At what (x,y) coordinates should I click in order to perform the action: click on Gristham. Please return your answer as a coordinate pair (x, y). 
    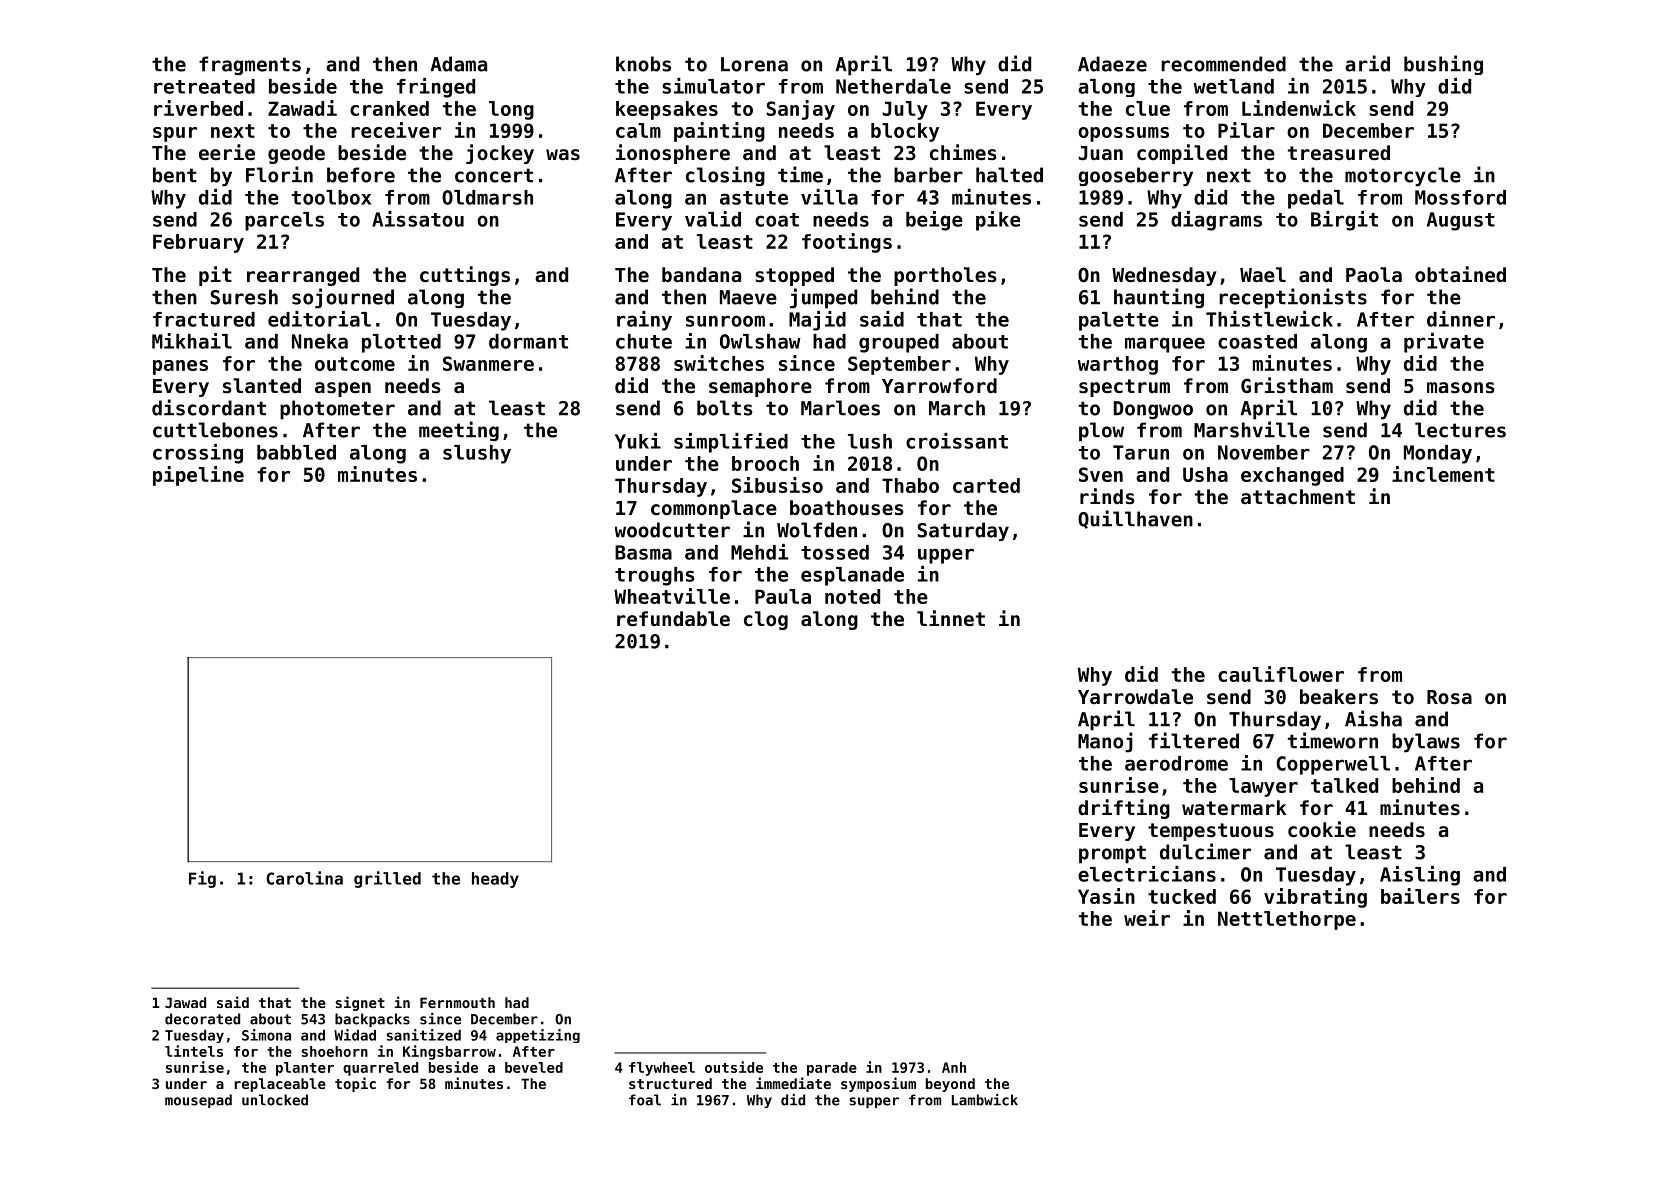
    Looking at the image, I should click on (1287, 385).
